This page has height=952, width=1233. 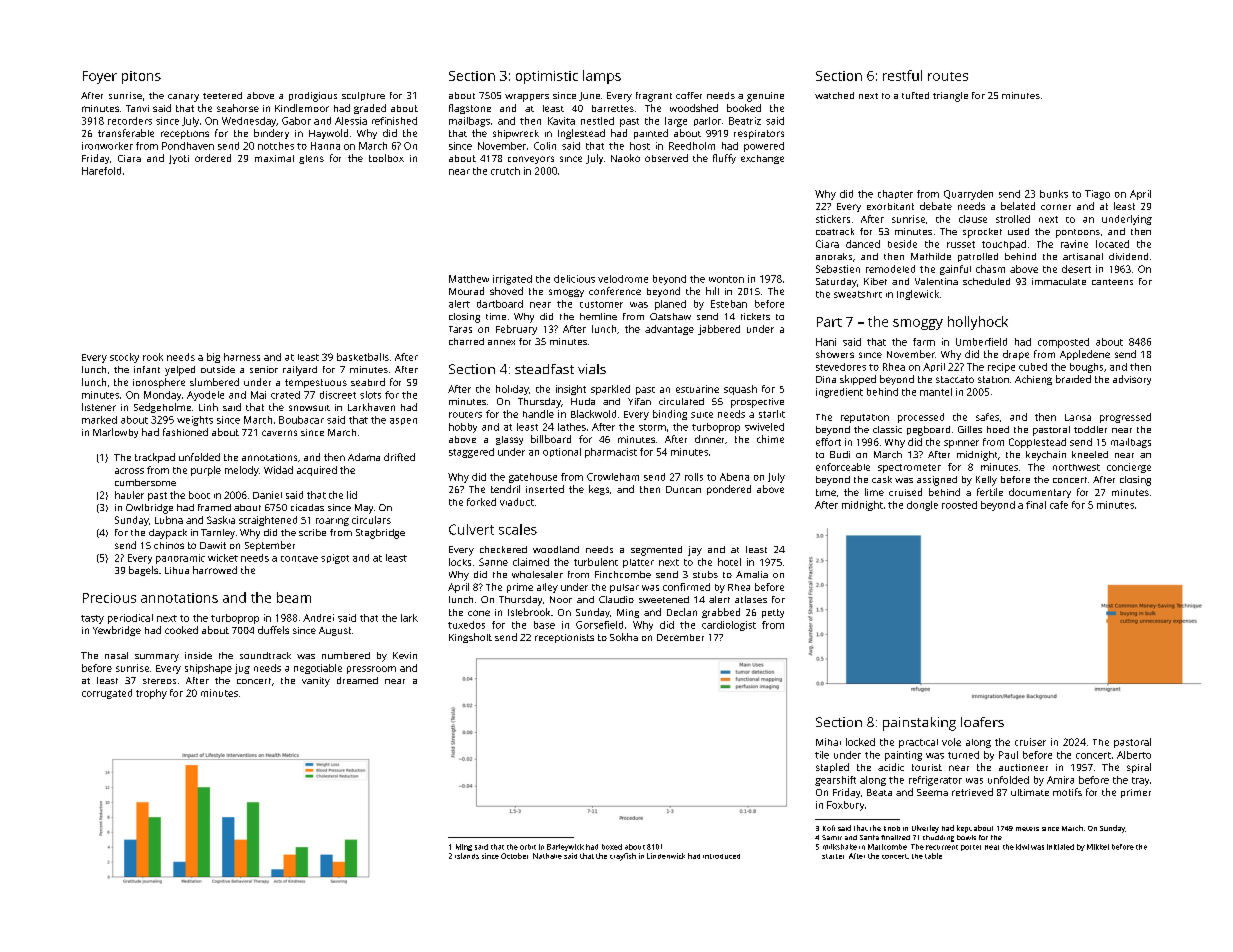 I want to click on trophy, so click(x=151, y=694).
